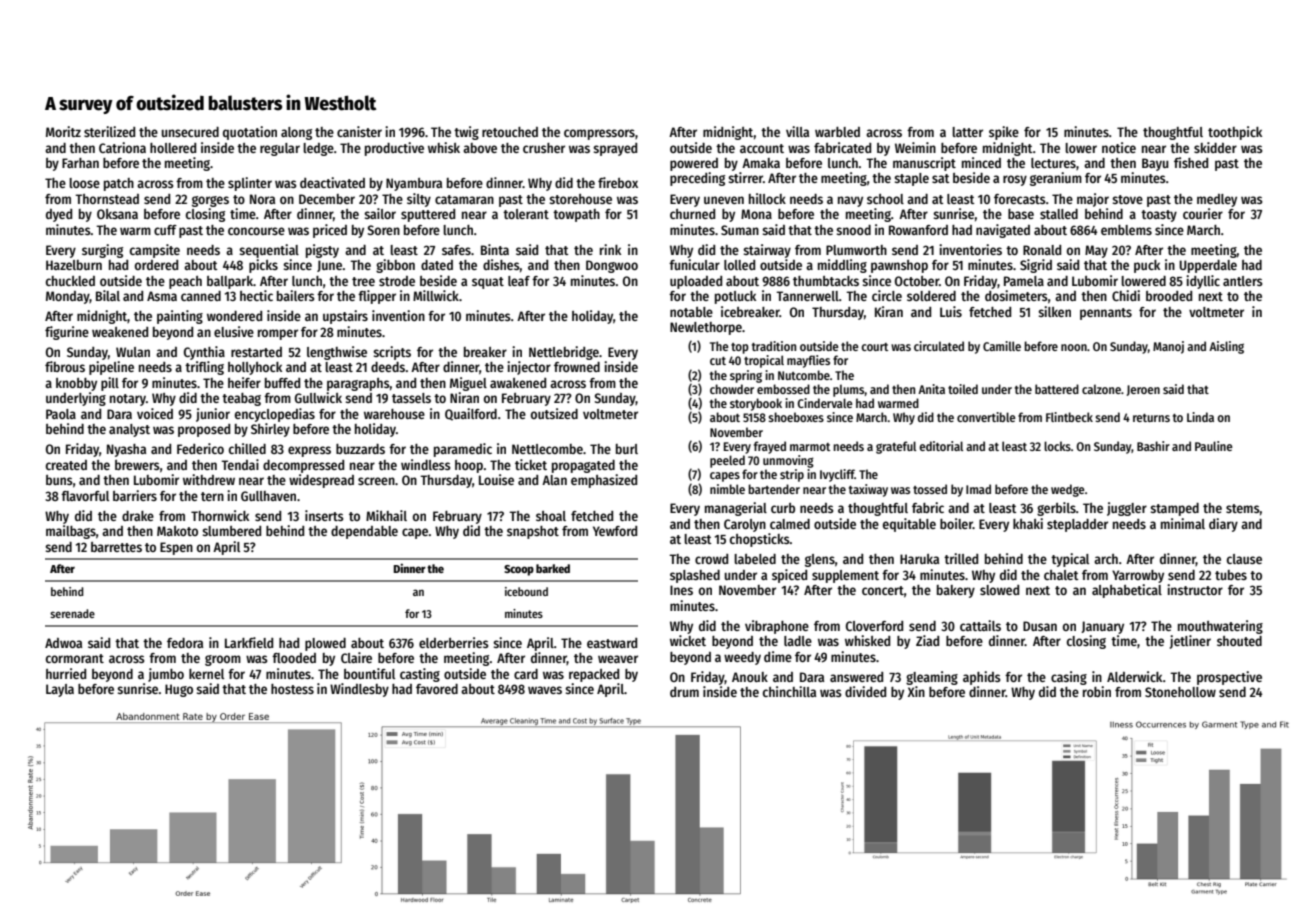 The width and height of the image is (1308, 924). Describe the element at coordinates (321, 481) in the image. I see `widespread` at that location.
